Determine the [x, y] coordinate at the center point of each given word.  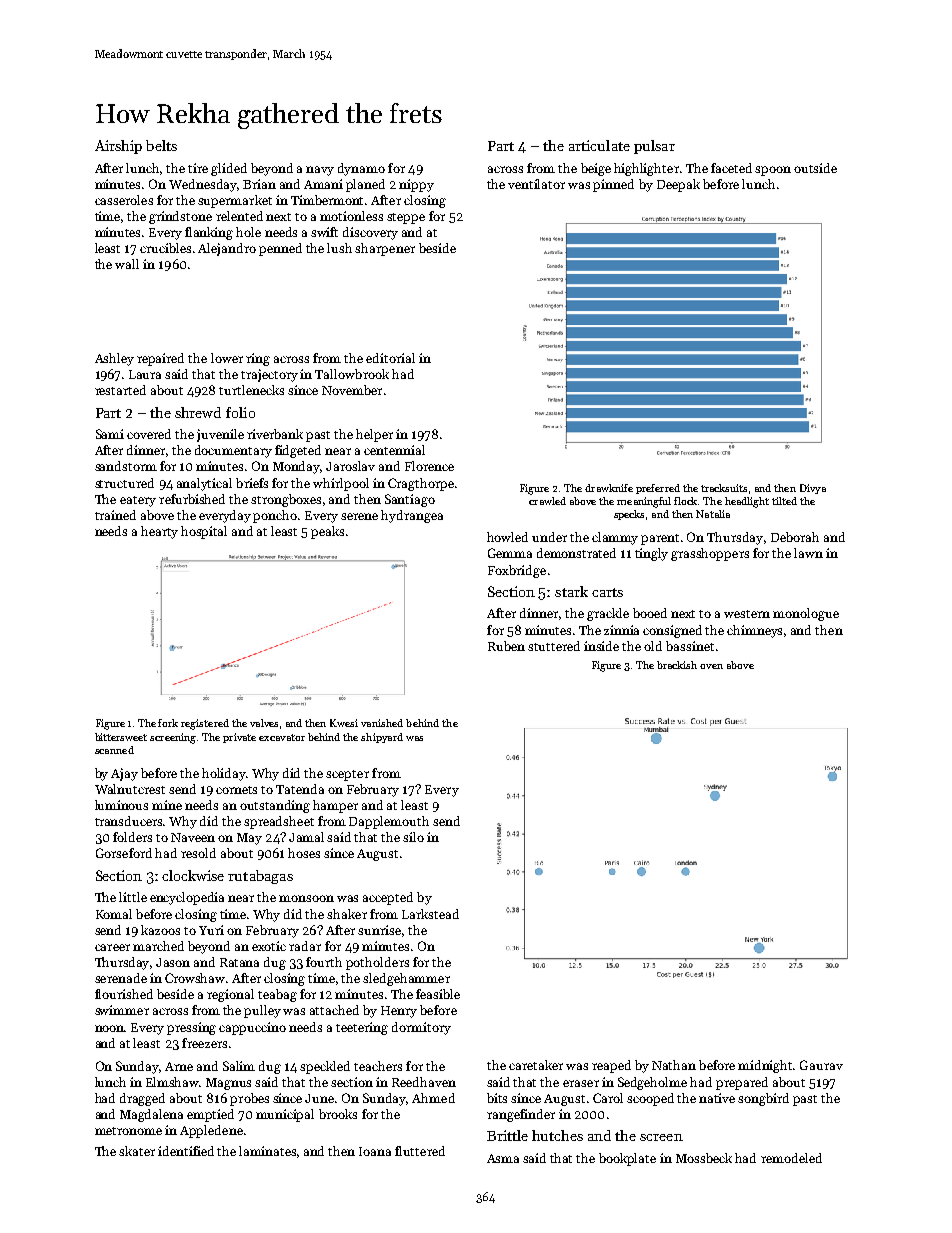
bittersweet [121, 737]
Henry [399, 1012]
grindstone [180, 217]
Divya [813, 489]
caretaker [536, 1065]
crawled [547, 501]
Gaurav [821, 1065]
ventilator [536, 184]
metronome [128, 1131]
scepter [347, 775]
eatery [138, 501]
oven [711, 666]
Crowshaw [195, 978]
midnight [766, 1066]
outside [815, 168]
